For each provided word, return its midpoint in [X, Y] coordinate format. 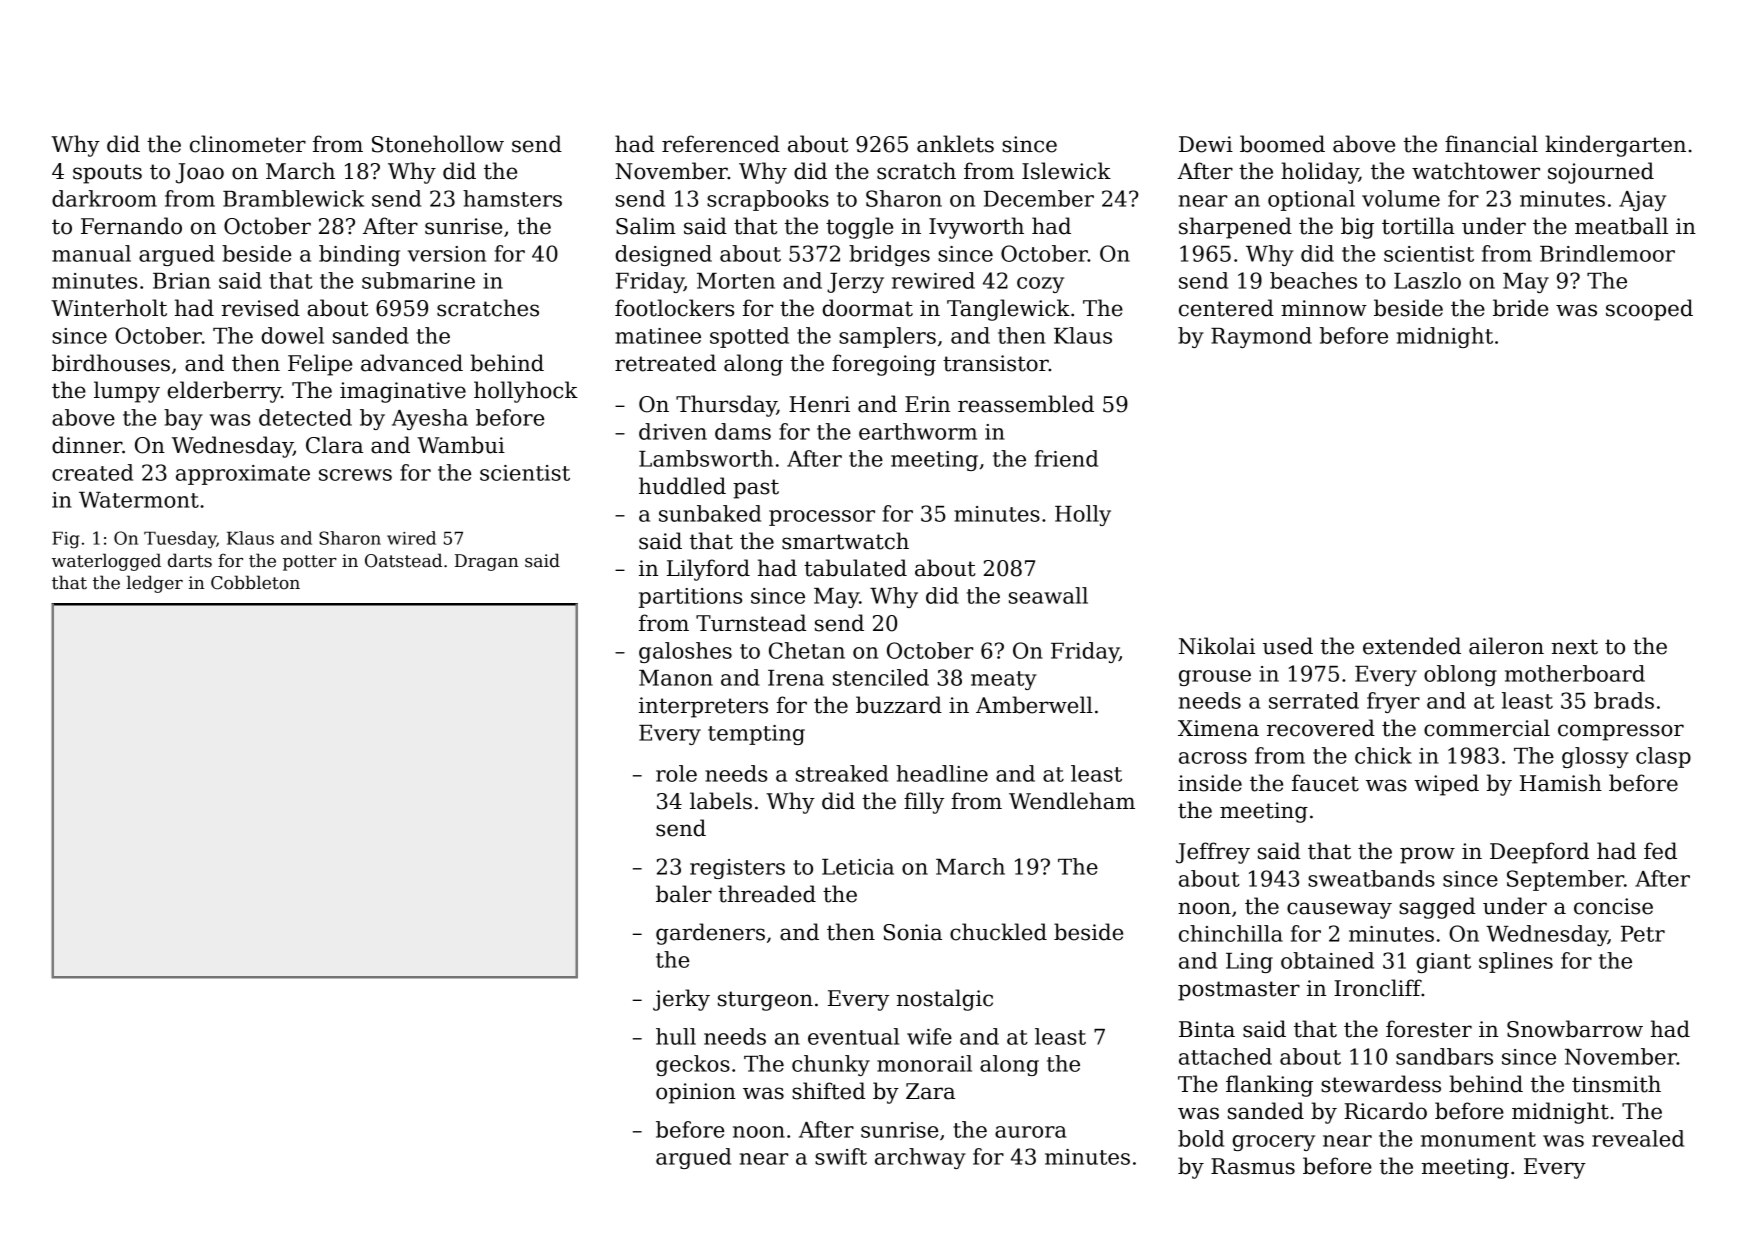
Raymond [1261, 337]
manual [91, 253]
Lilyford [708, 570]
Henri [819, 404]
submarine [418, 280]
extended [1412, 646]
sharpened [1235, 228]
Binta [1207, 1029]
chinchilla [1231, 933]
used [1288, 646]
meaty [1004, 680]
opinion [696, 1093]
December [1039, 198]
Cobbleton [255, 582]
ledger [154, 584]
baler [684, 894]
